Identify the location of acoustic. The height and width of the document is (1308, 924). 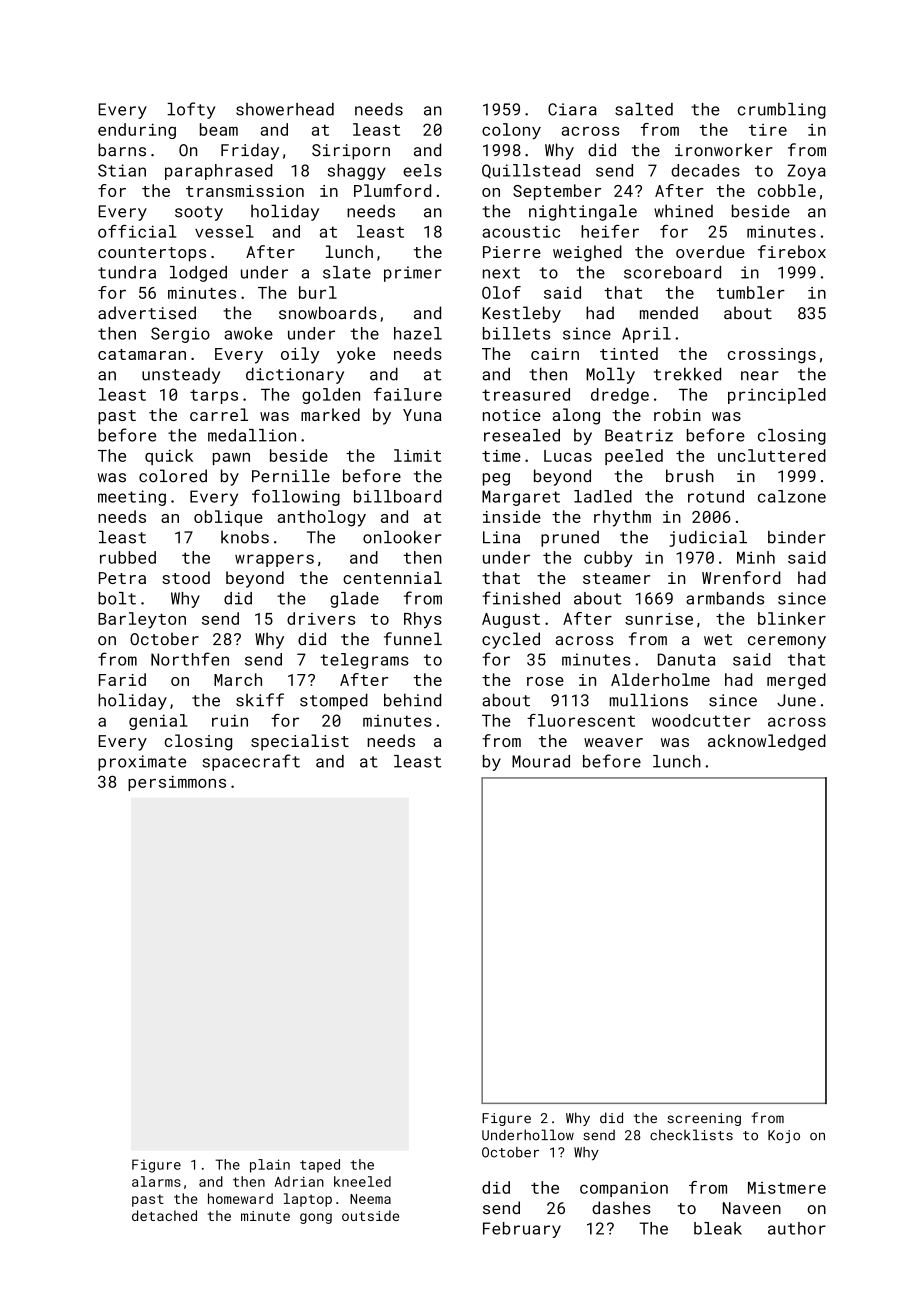
(521, 231).
